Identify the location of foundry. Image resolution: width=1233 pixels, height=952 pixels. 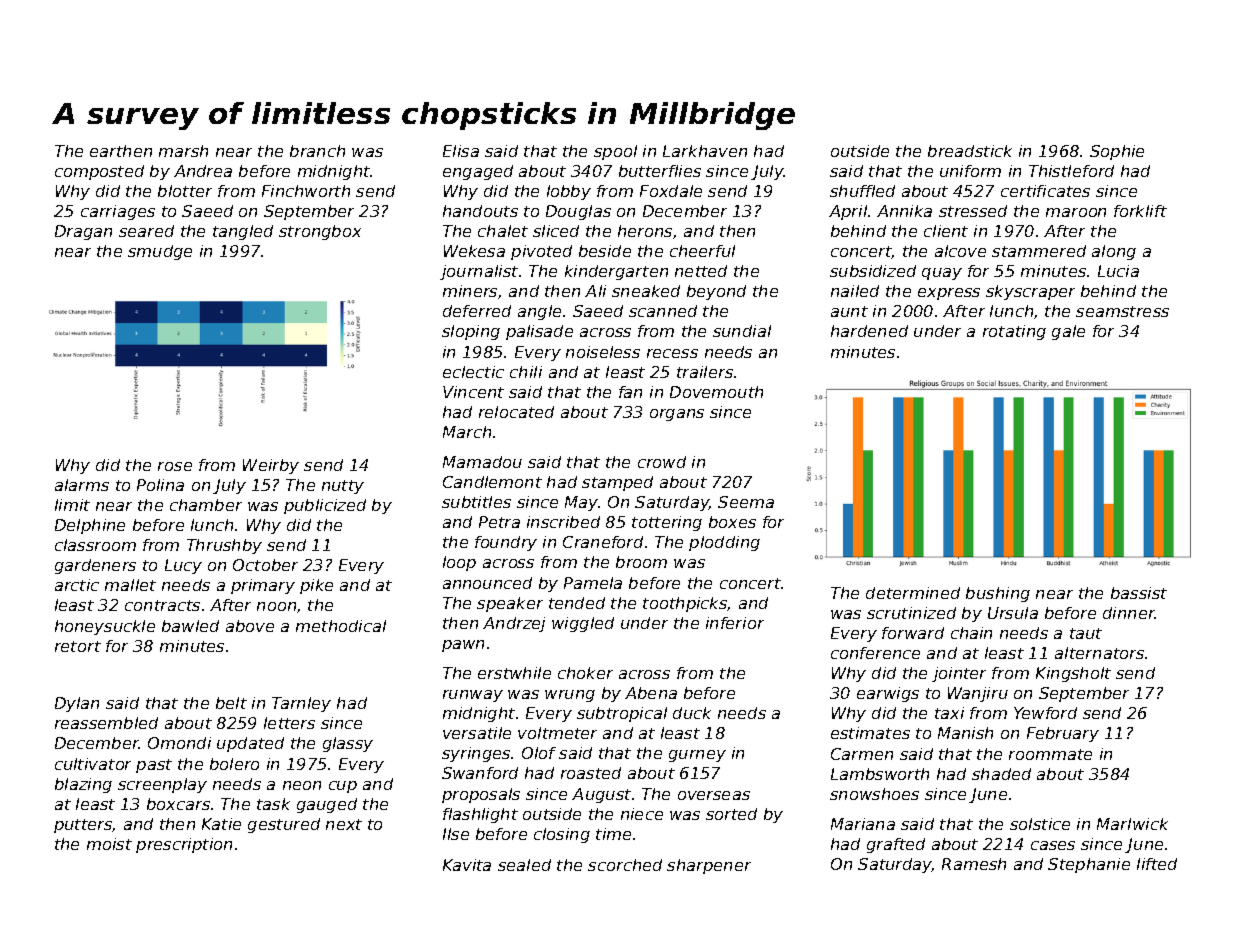
(506, 543).
